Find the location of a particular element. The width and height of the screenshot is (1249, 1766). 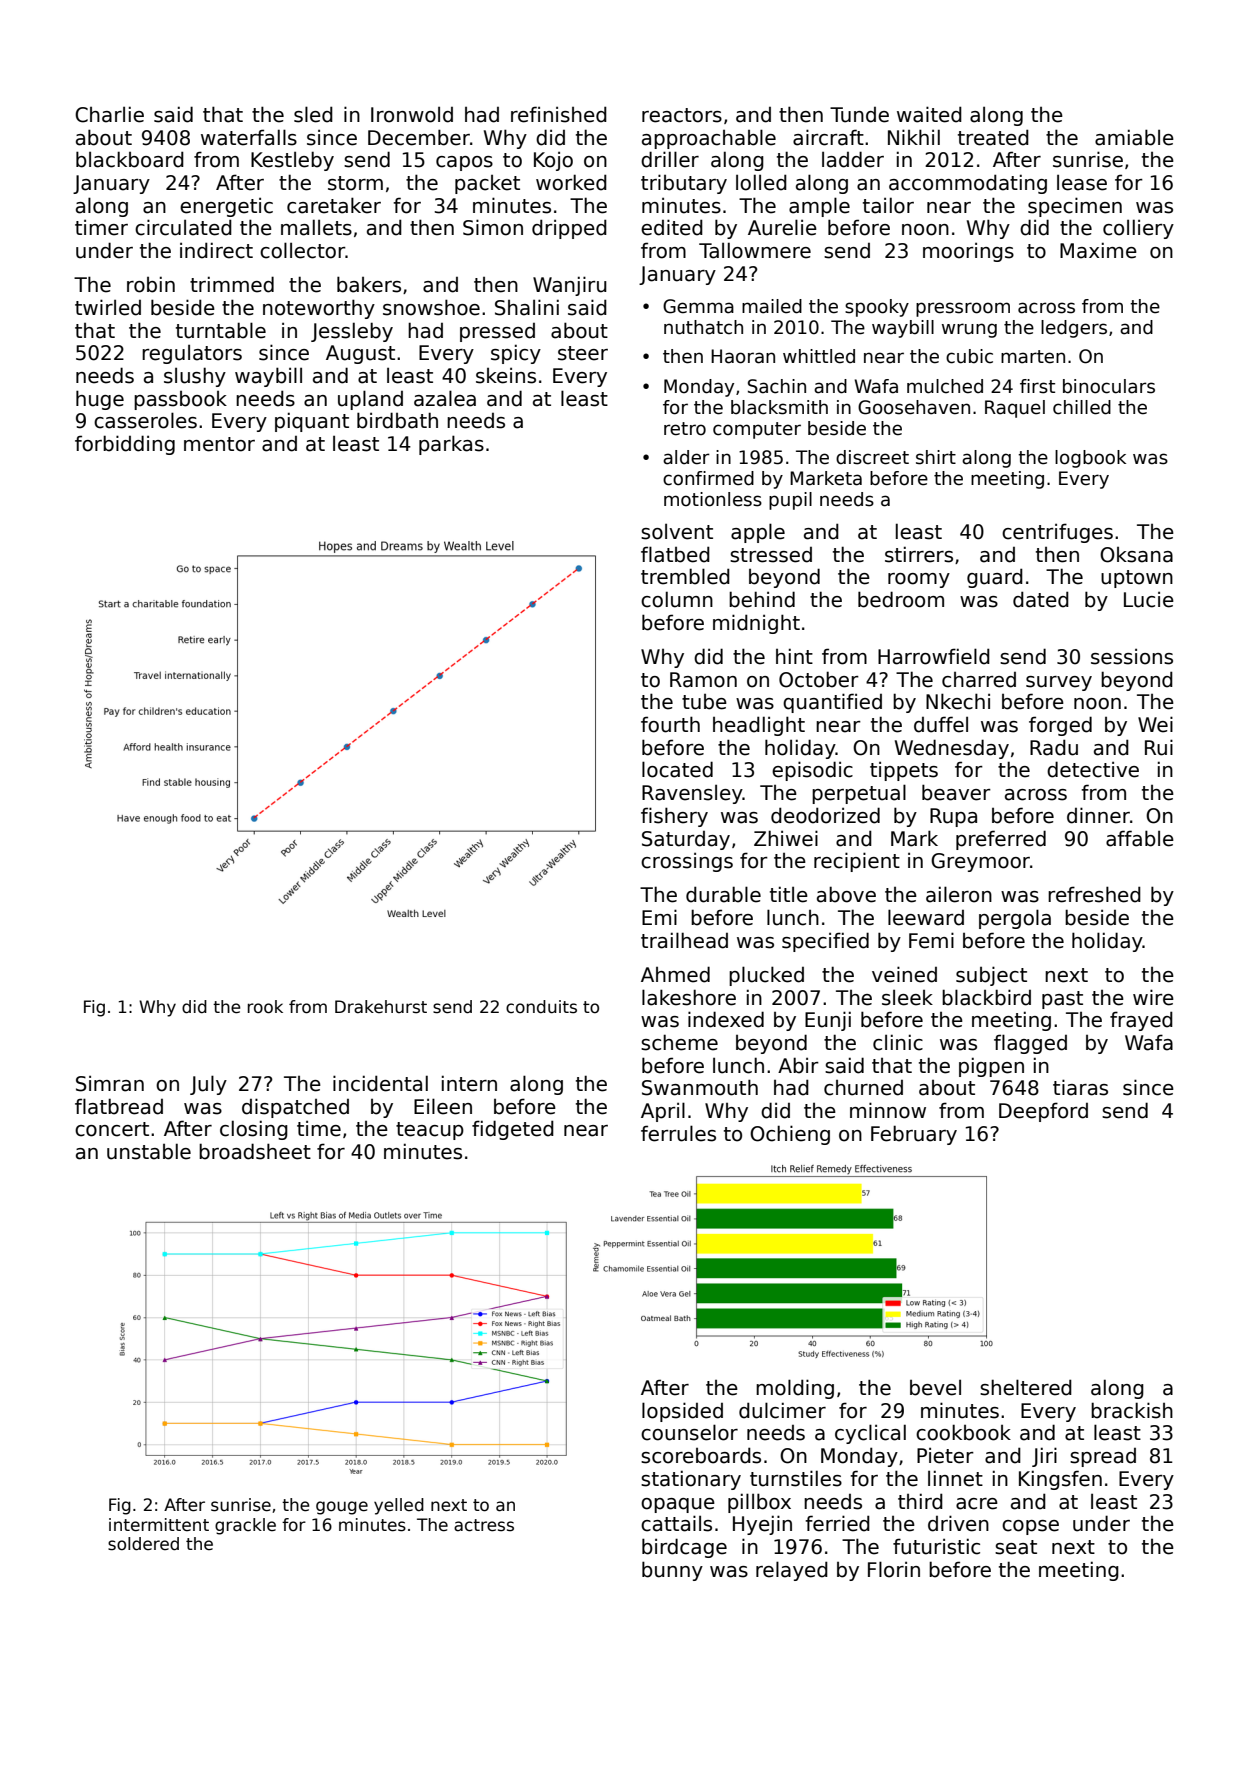

flatbed is located at coordinates (675, 554).
